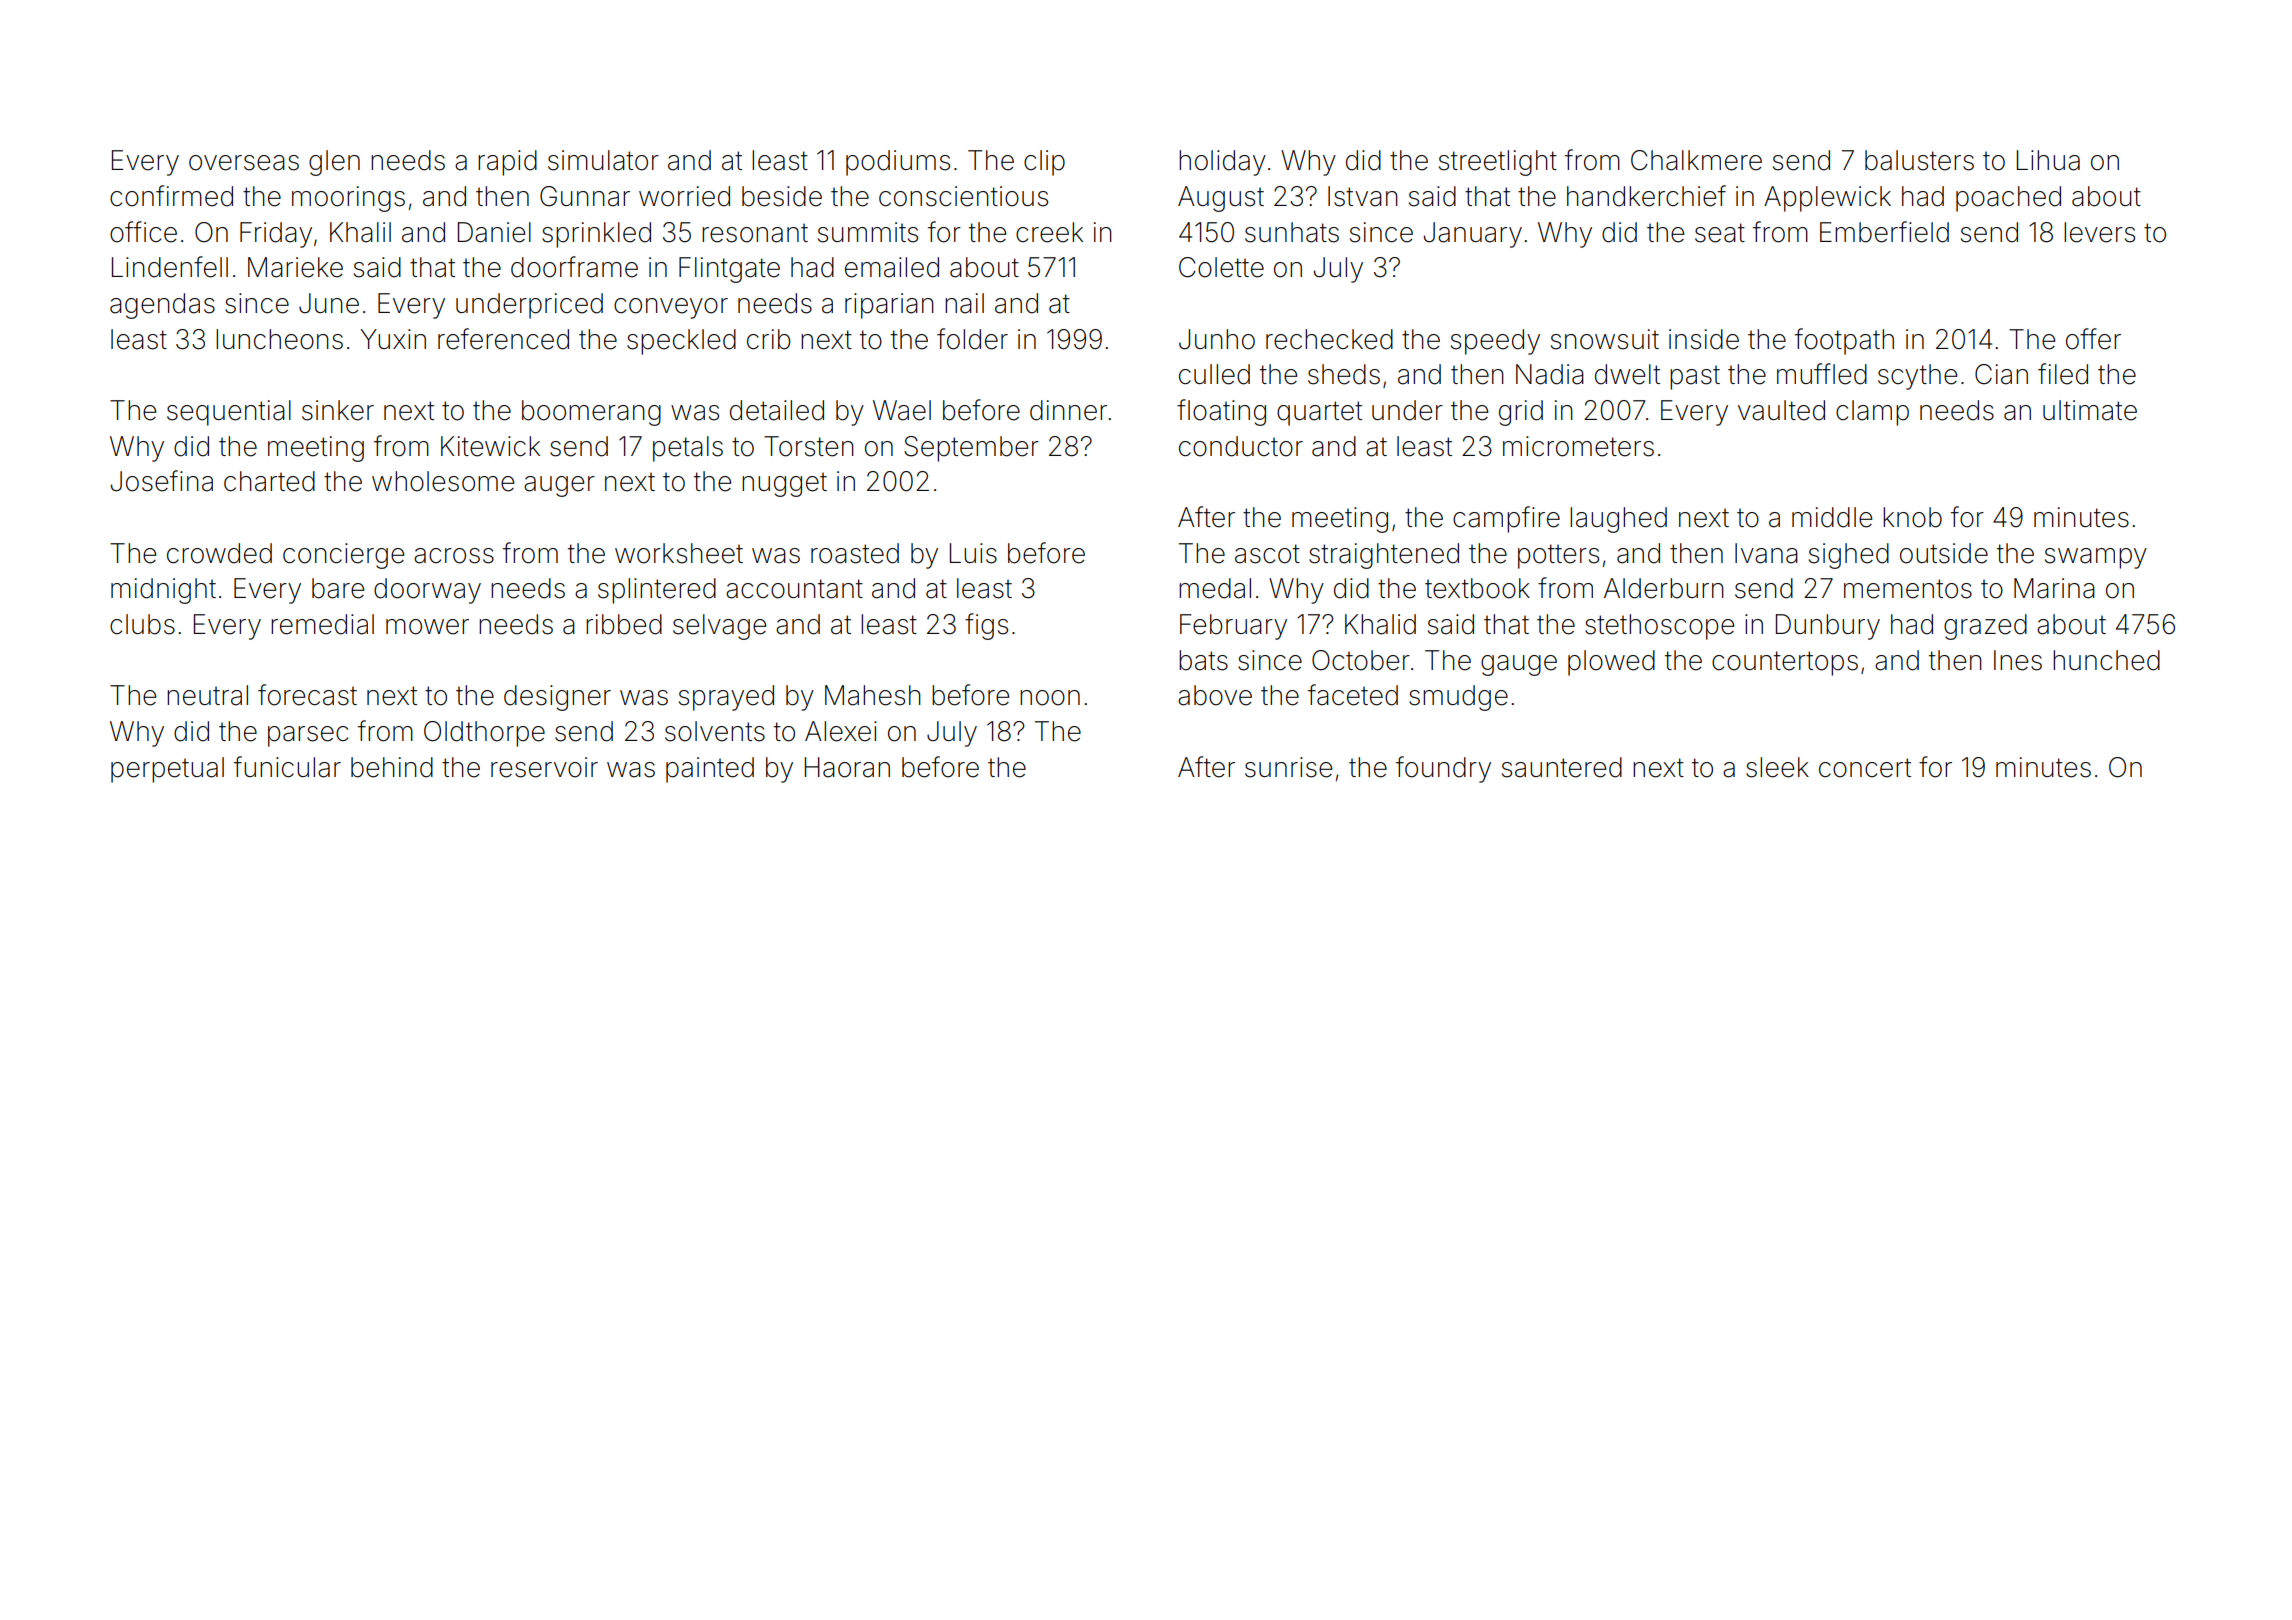 This screenshot has height=1620, width=2292. Describe the element at coordinates (507, 163) in the screenshot. I see `rapid` at that location.
